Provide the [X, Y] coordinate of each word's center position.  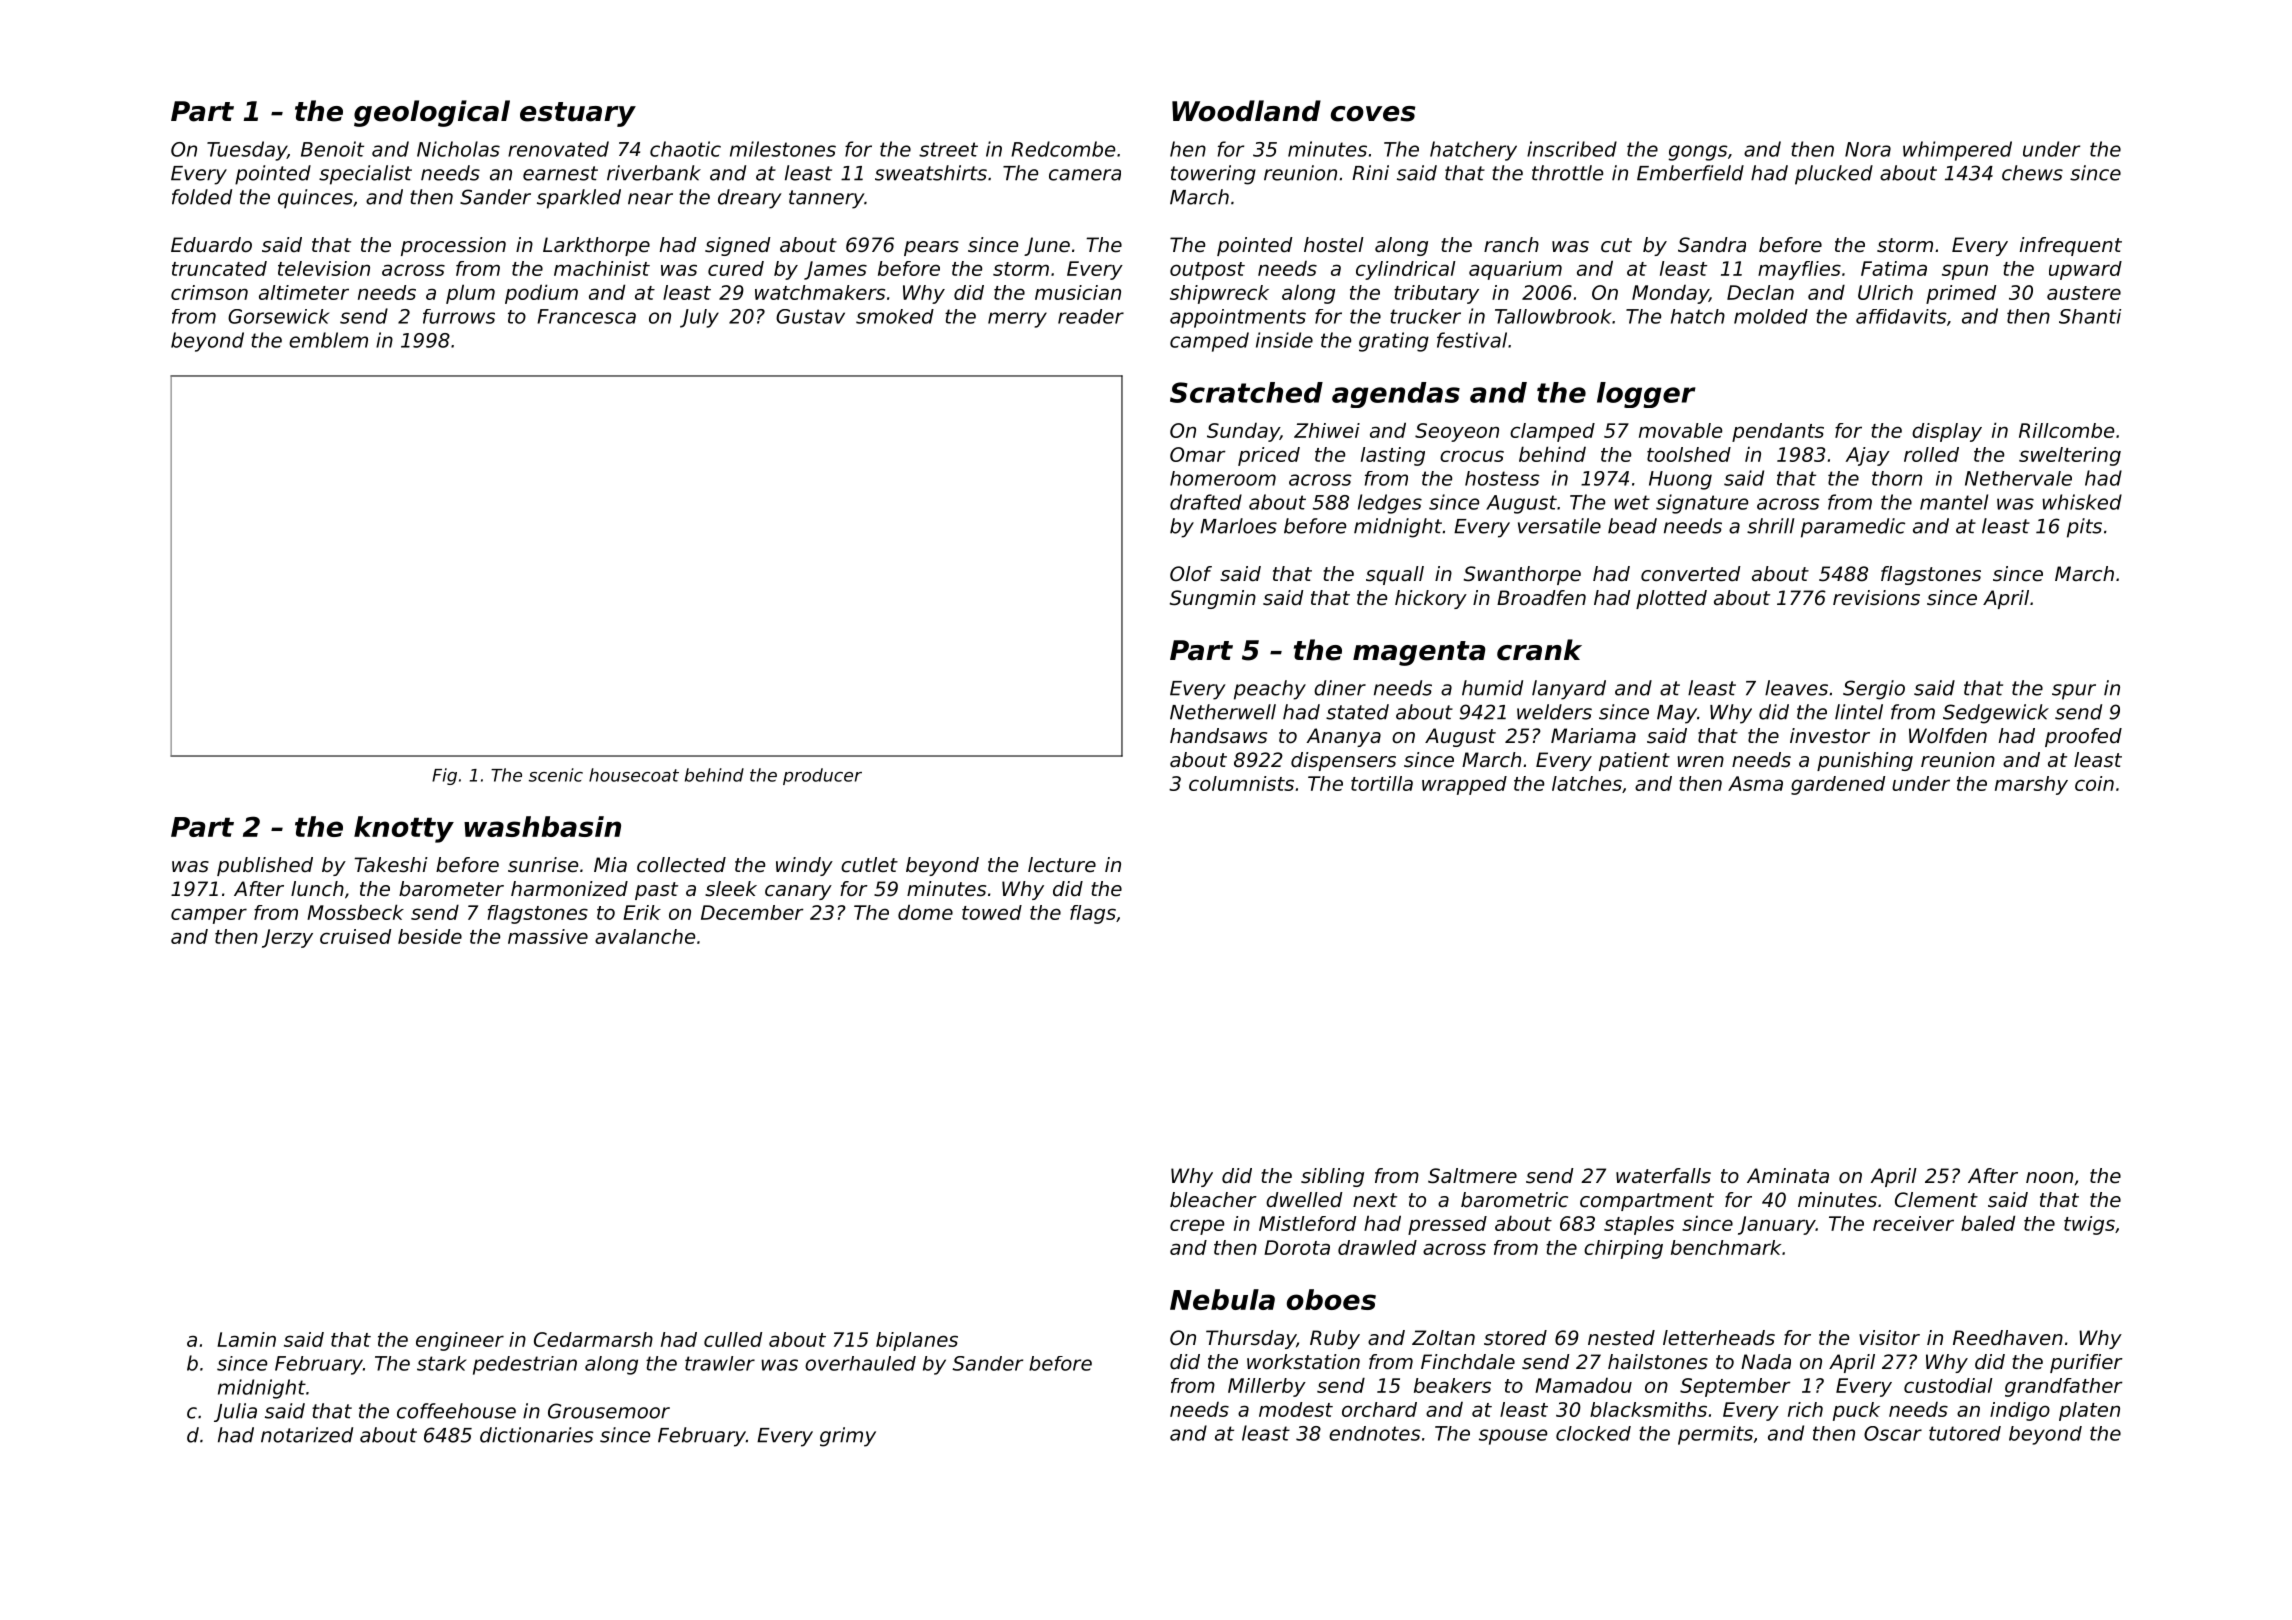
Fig [444, 776]
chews [2032, 173]
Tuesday [247, 151]
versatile [1559, 526]
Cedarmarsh [593, 1339]
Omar [1198, 454]
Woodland [1246, 111]
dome [925, 912]
